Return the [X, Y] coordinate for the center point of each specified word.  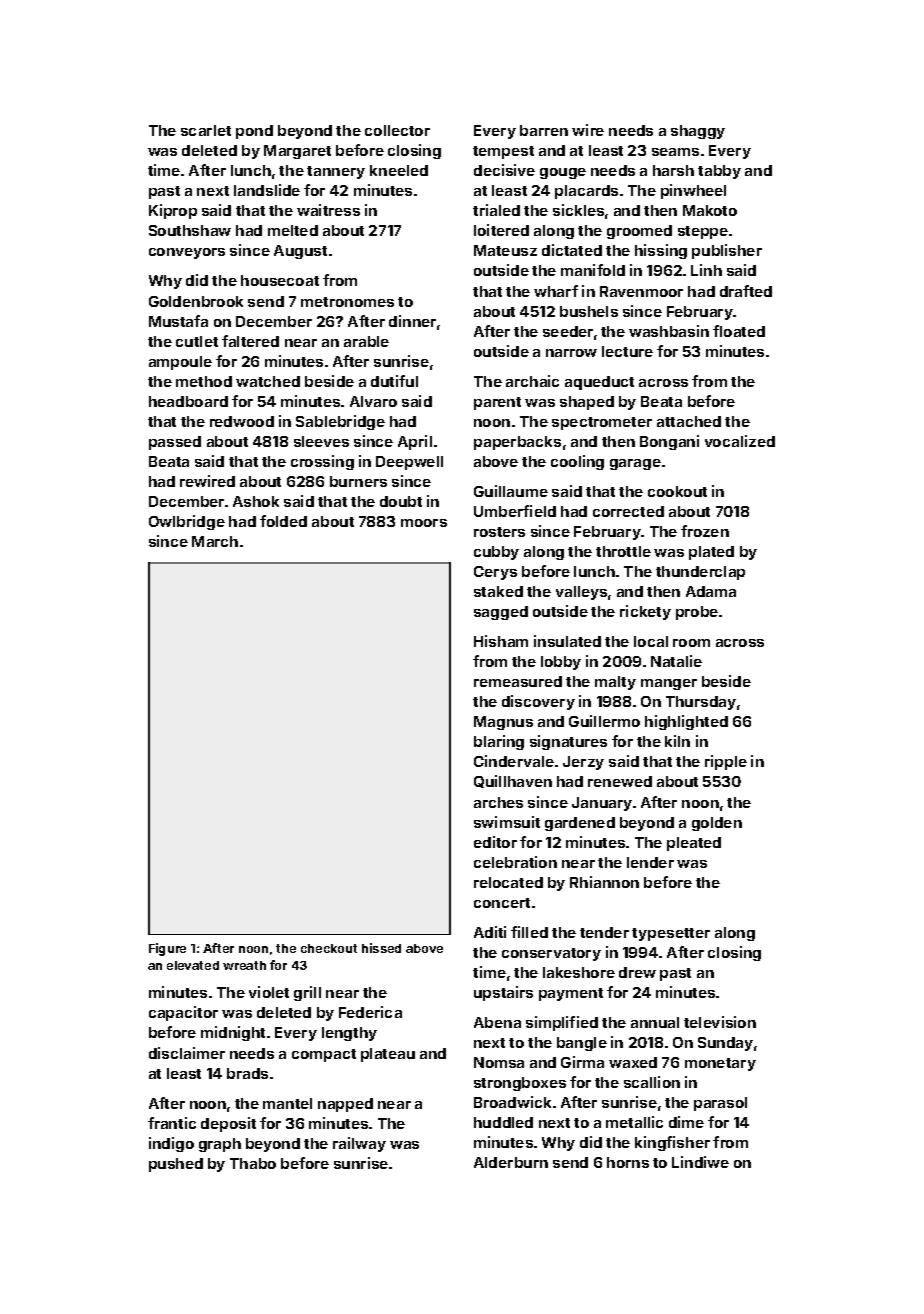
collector [397, 130]
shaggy [698, 132]
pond [254, 132]
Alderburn [511, 1162]
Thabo [253, 1163]
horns [628, 1162]
